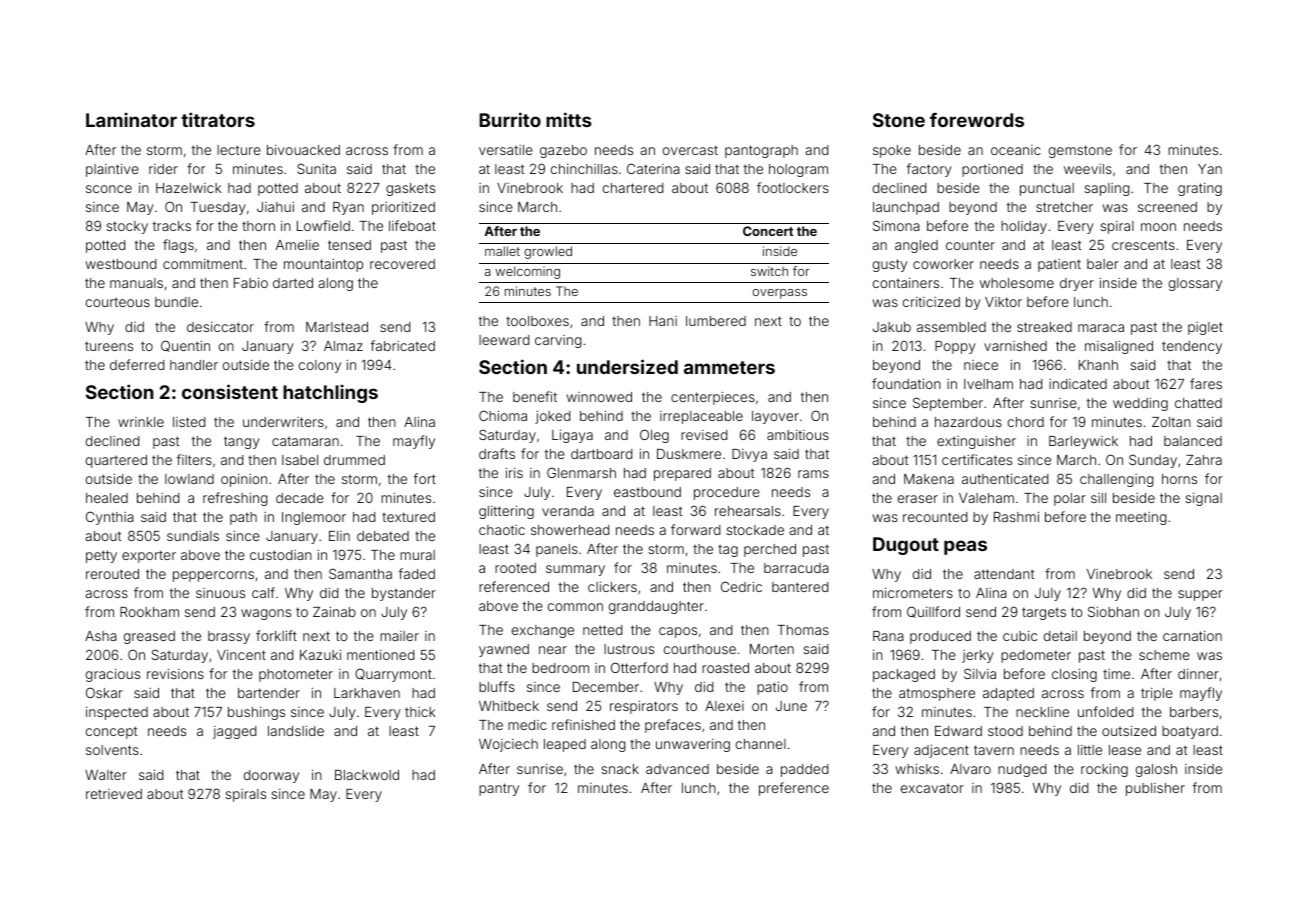 This screenshot has width=1308, height=924. Describe the element at coordinates (1116, 674) in the screenshot. I see `time` at that location.
